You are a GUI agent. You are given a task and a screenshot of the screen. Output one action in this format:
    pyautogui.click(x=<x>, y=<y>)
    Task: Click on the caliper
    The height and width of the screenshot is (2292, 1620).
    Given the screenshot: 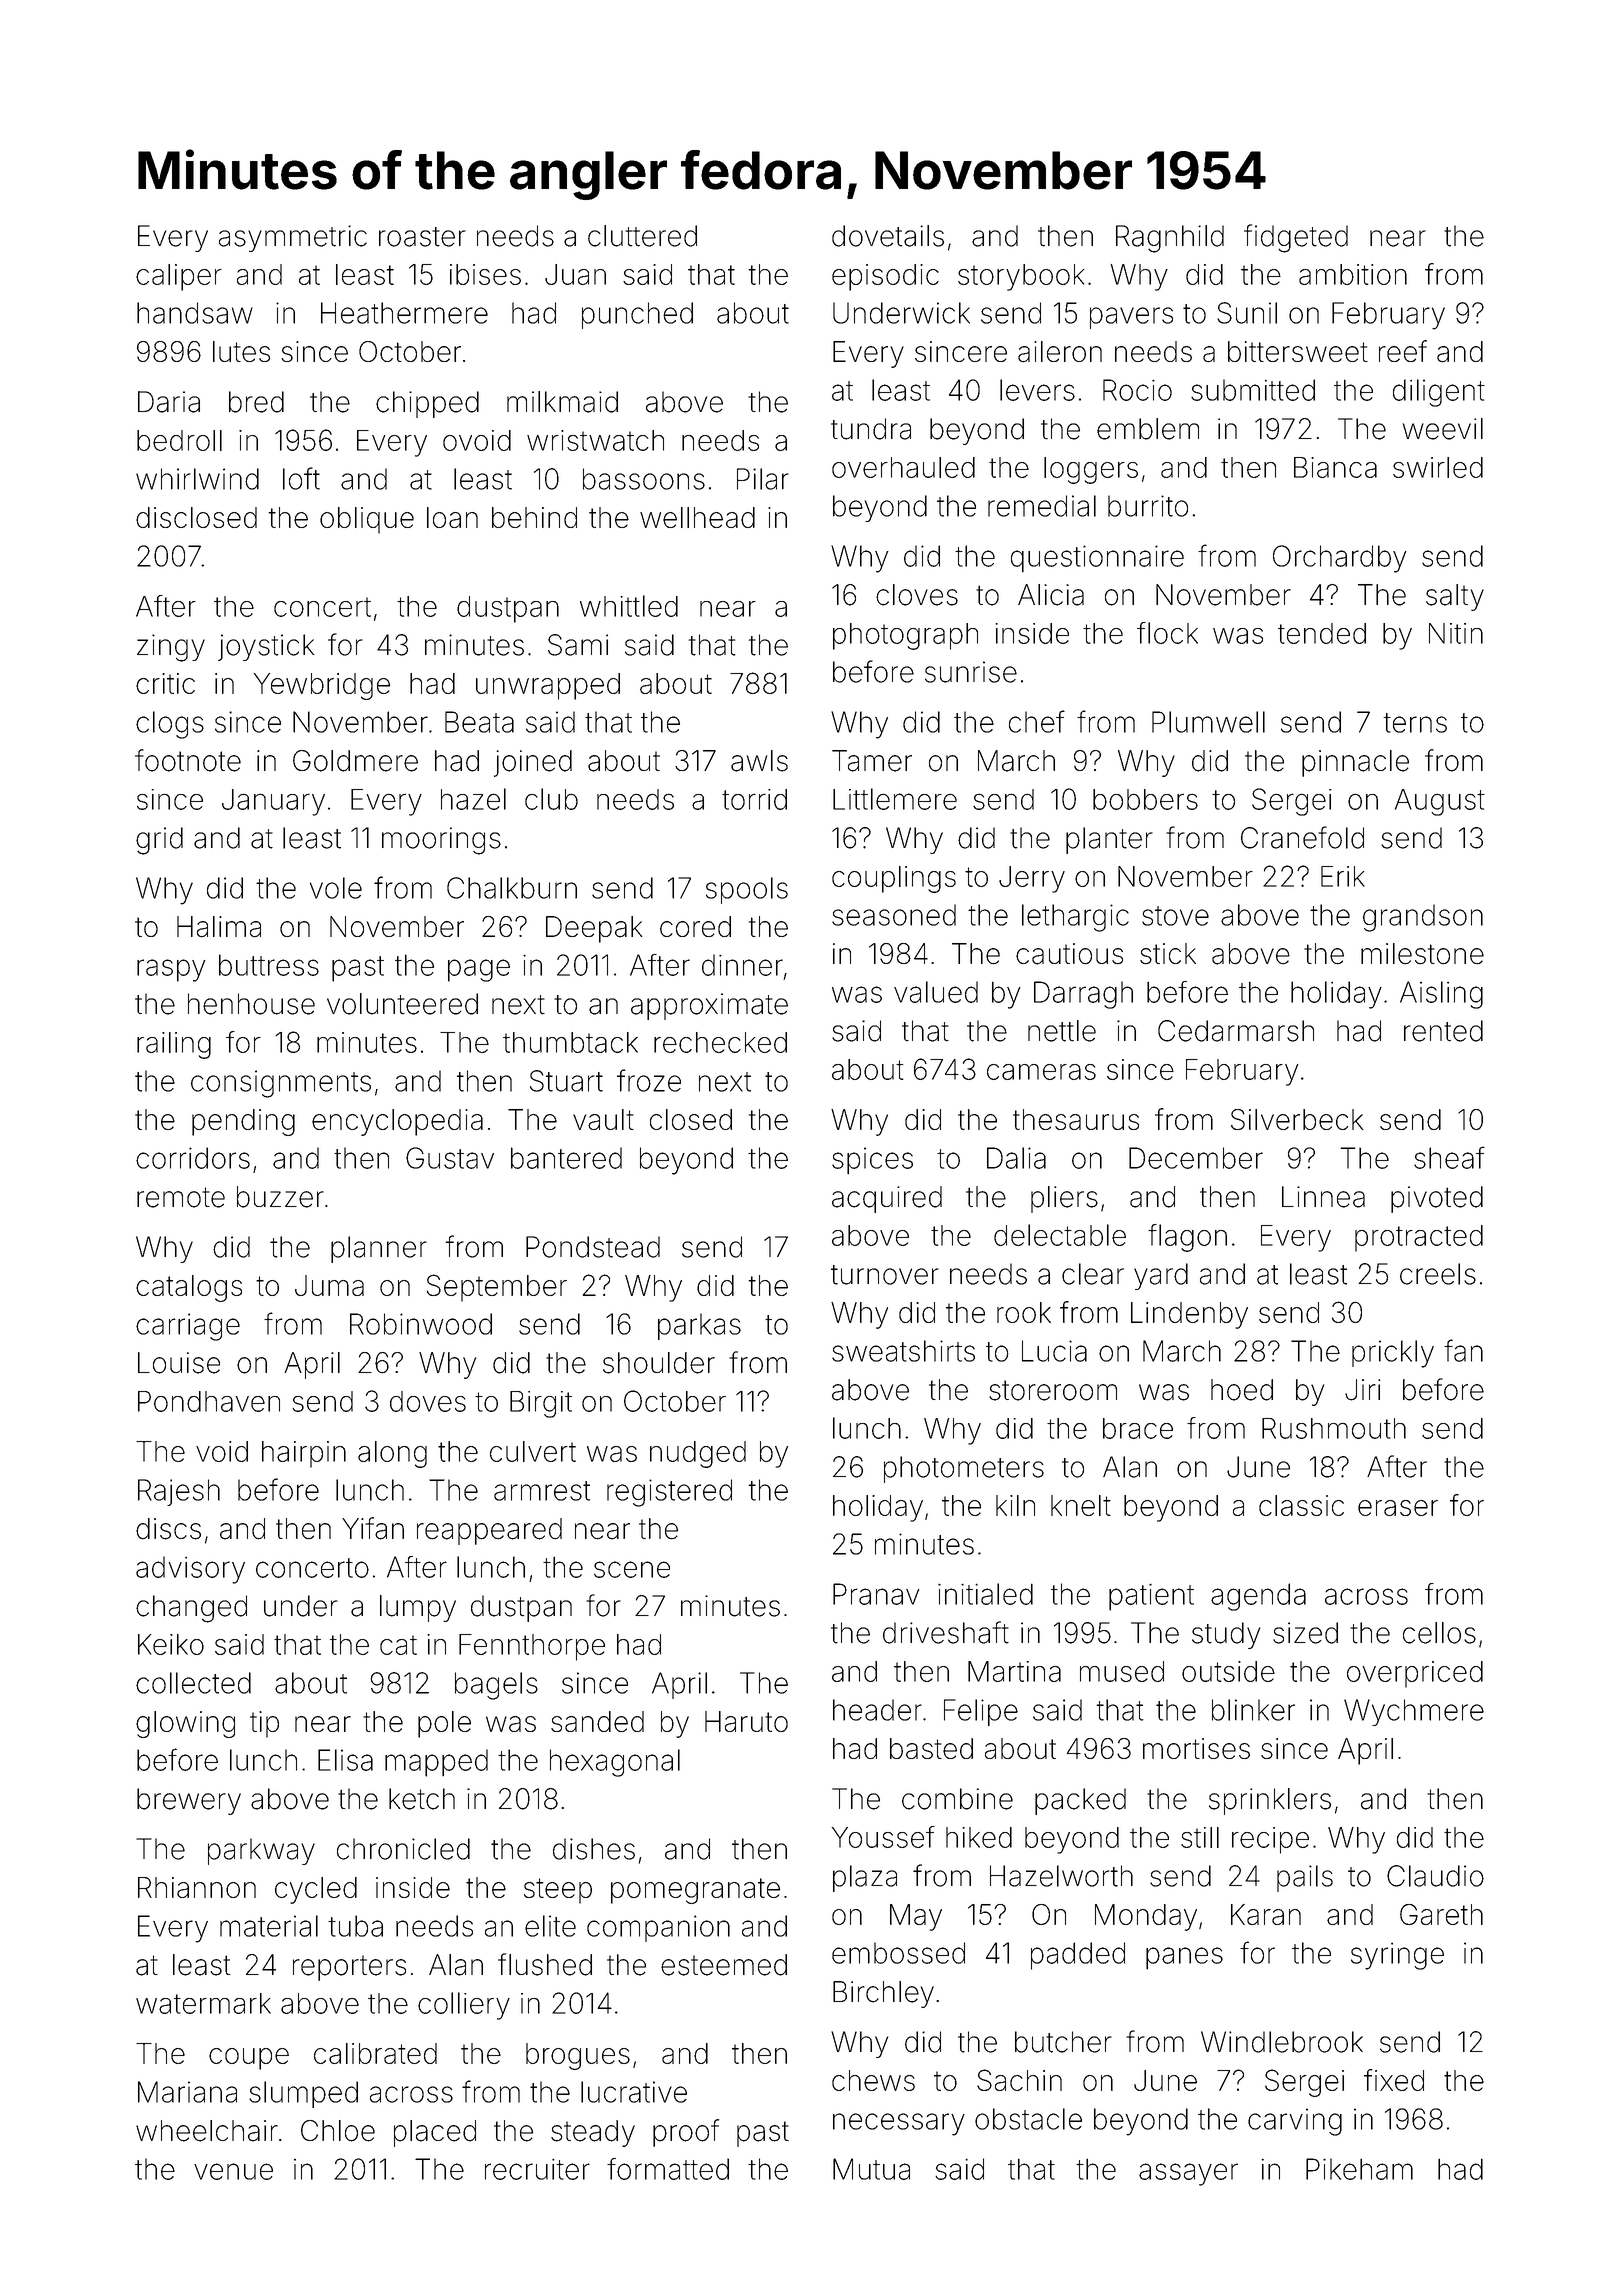 What is the action you would take?
    pyautogui.click(x=179, y=277)
